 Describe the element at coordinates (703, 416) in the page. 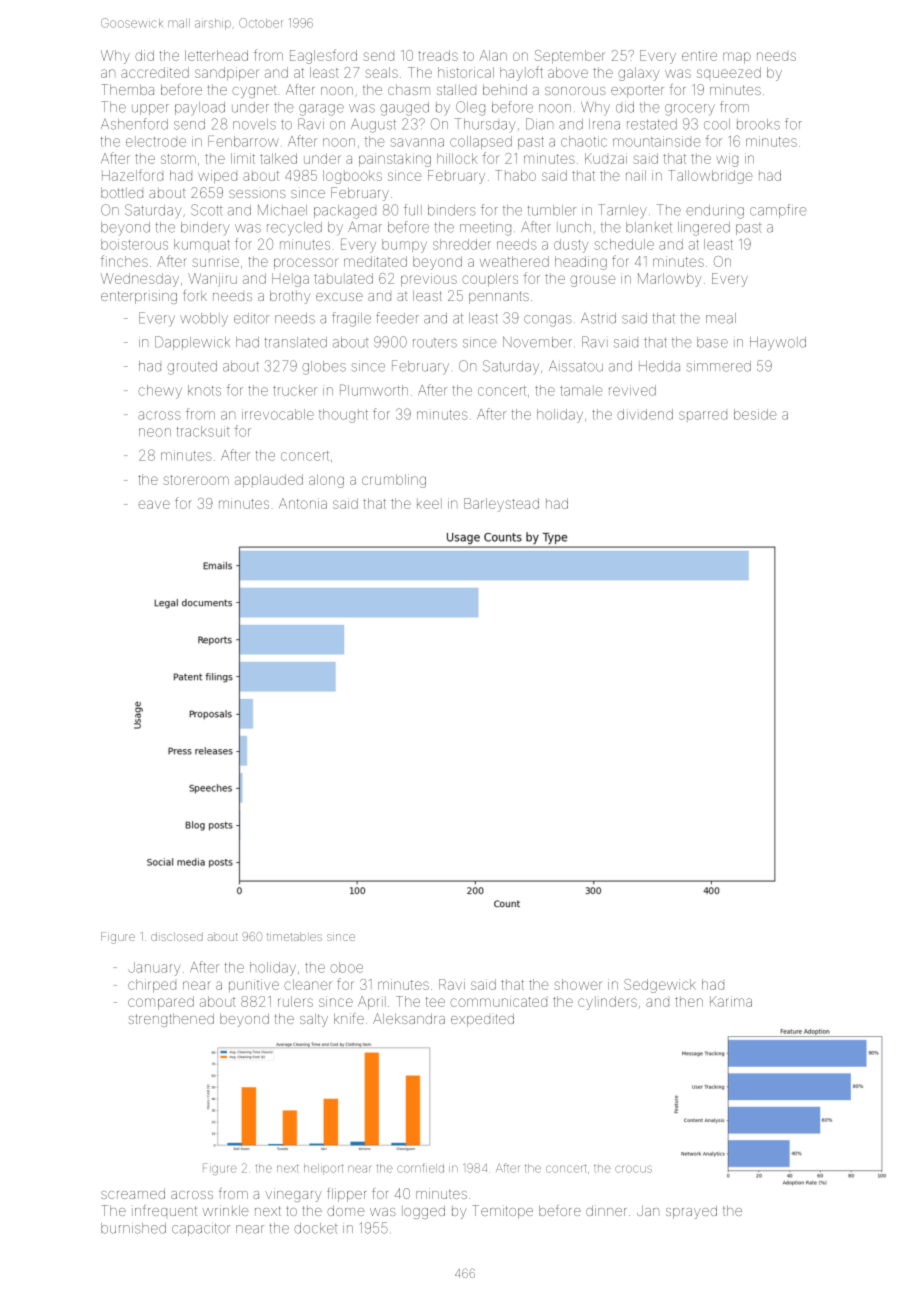

I see `sparred` at that location.
